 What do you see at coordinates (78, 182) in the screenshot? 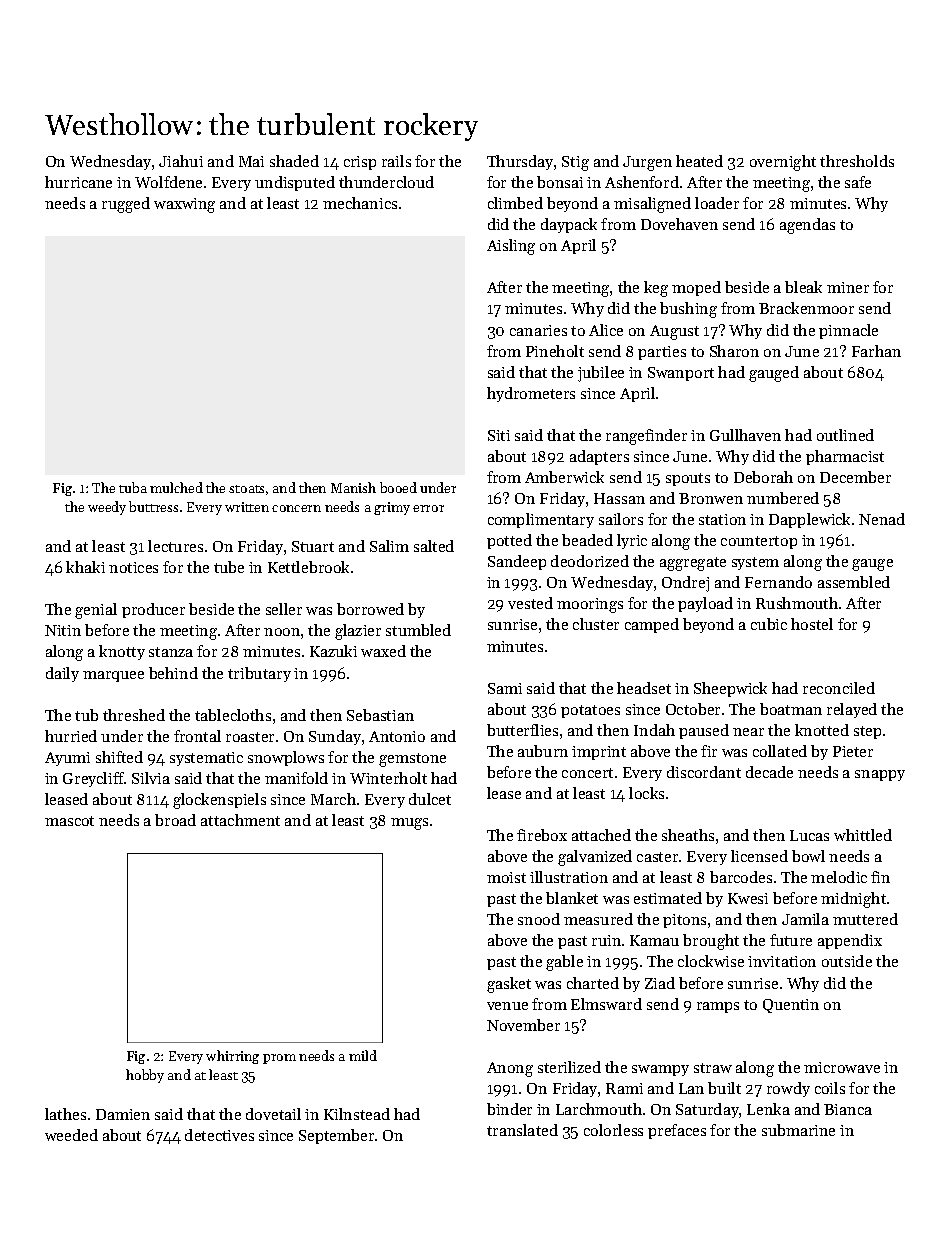
I see `hurricane` at bounding box center [78, 182].
